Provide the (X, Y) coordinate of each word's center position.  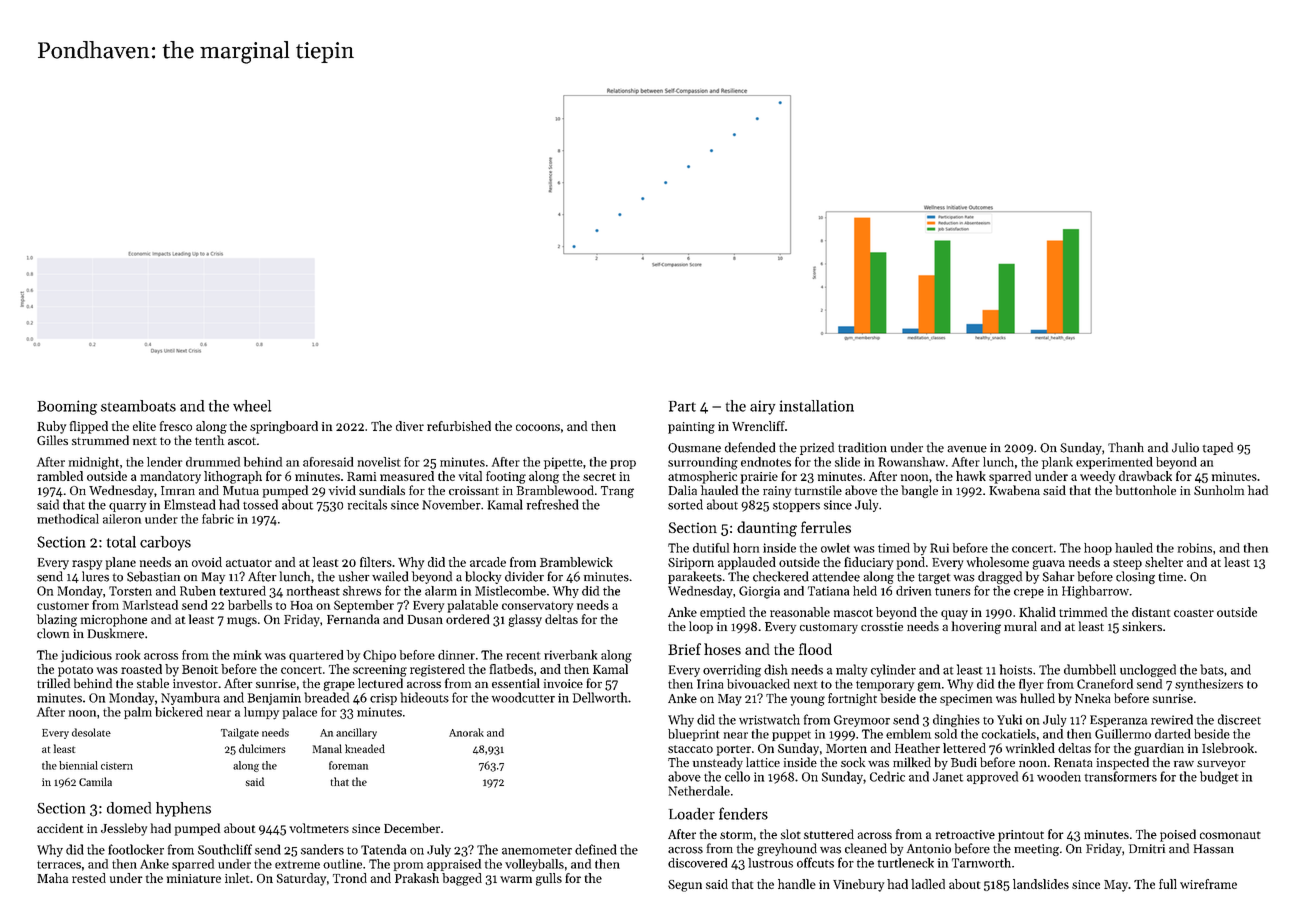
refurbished (459, 426)
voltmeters (319, 828)
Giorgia (759, 592)
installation (817, 406)
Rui (939, 548)
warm (516, 879)
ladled (928, 884)
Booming (67, 407)
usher (354, 576)
